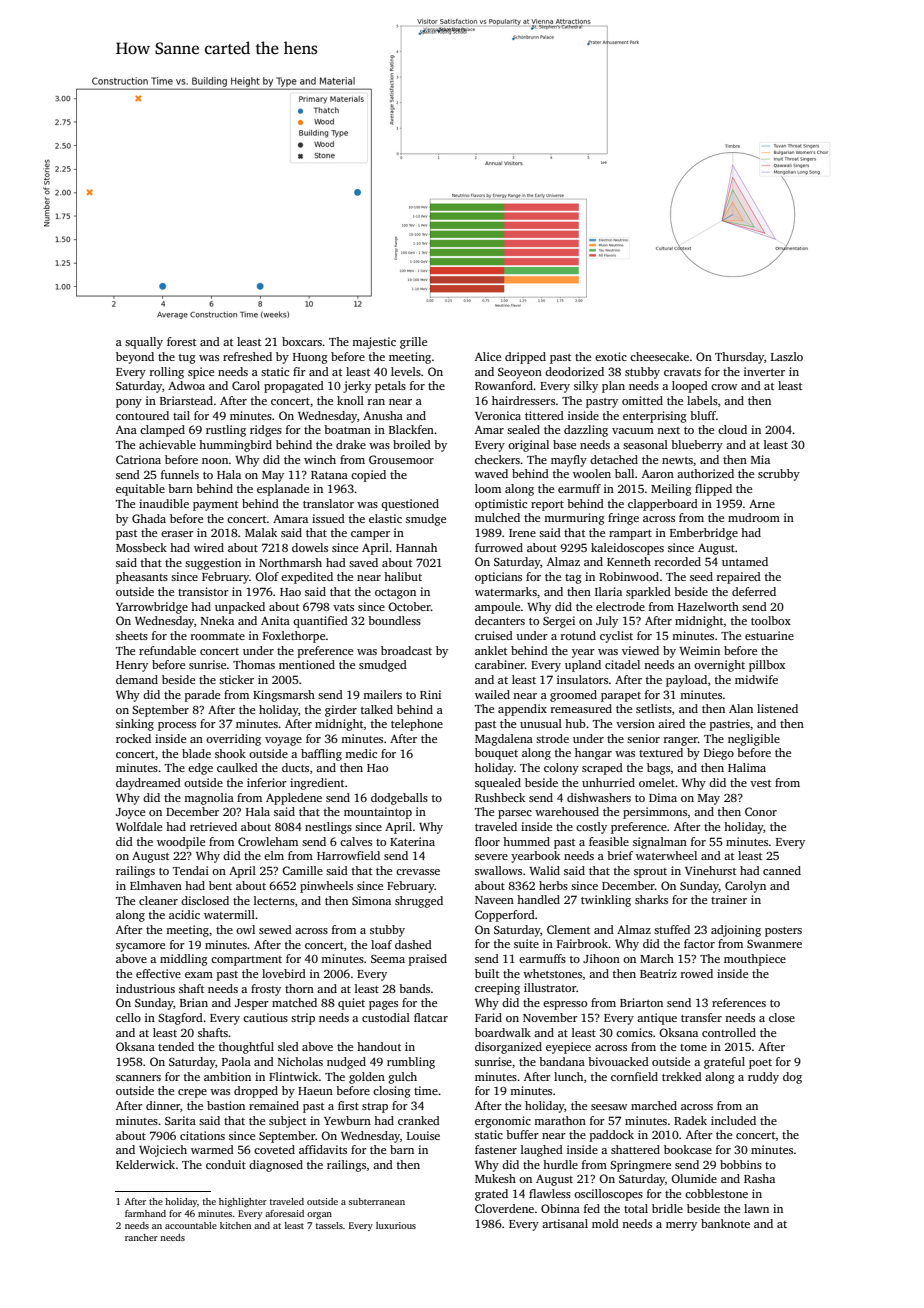 The width and height of the screenshot is (924, 1308). What do you see at coordinates (141, 1237) in the screenshot?
I see `rancher` at bounding box center [141, 1237].
